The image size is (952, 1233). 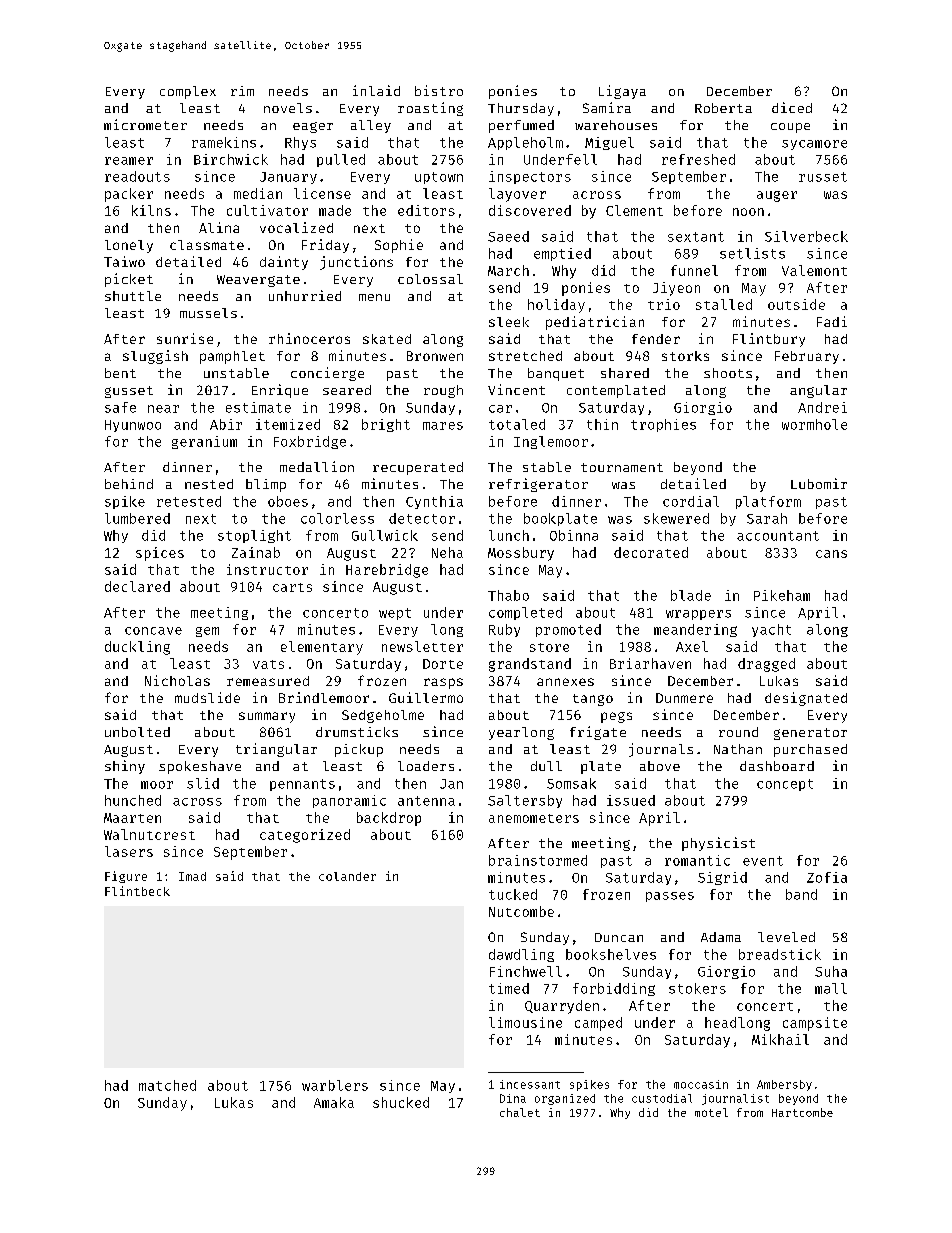 I want to click on perfumed, so click(x=521, y=126).
